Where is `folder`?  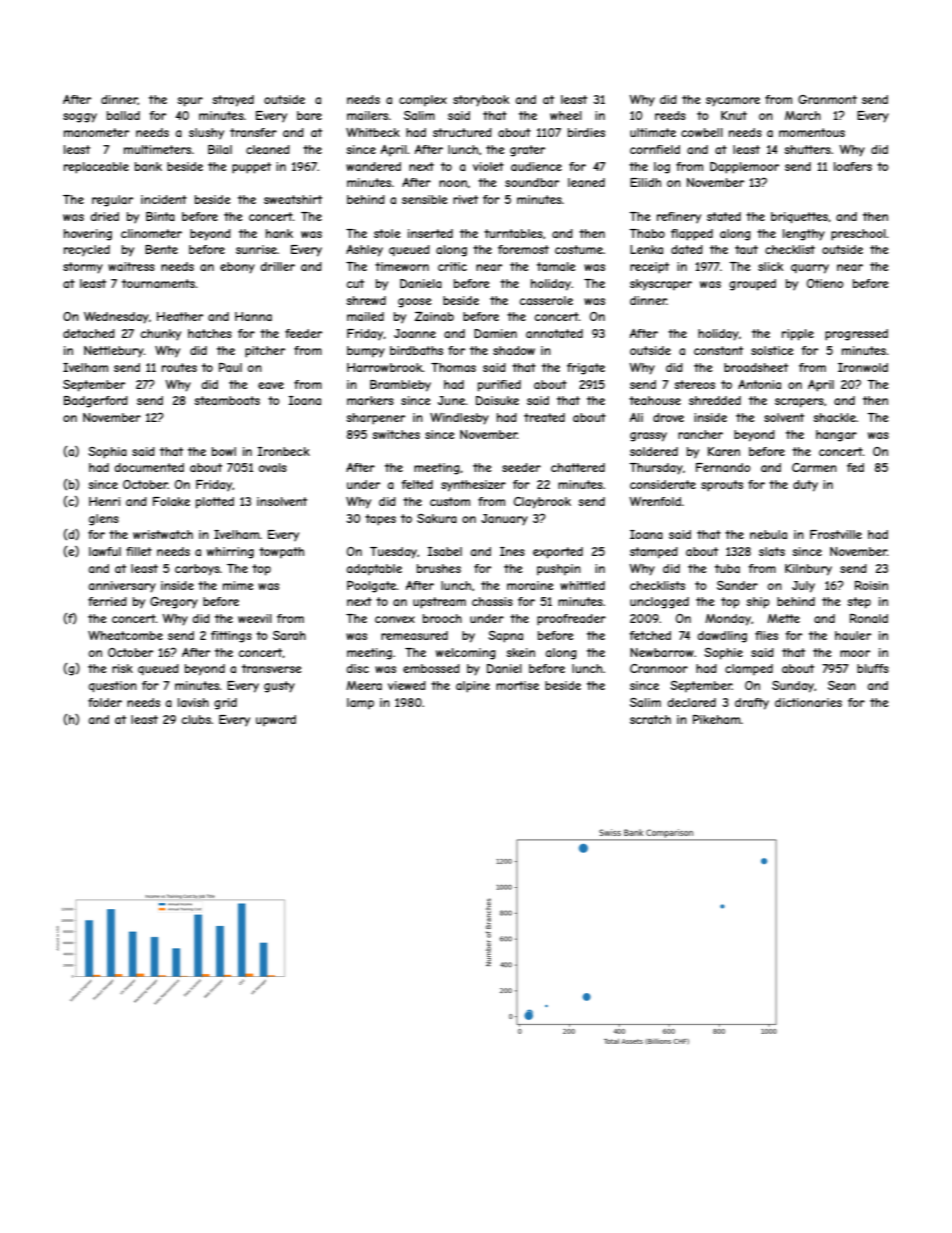
folder is located at coordinates (105, 702).
